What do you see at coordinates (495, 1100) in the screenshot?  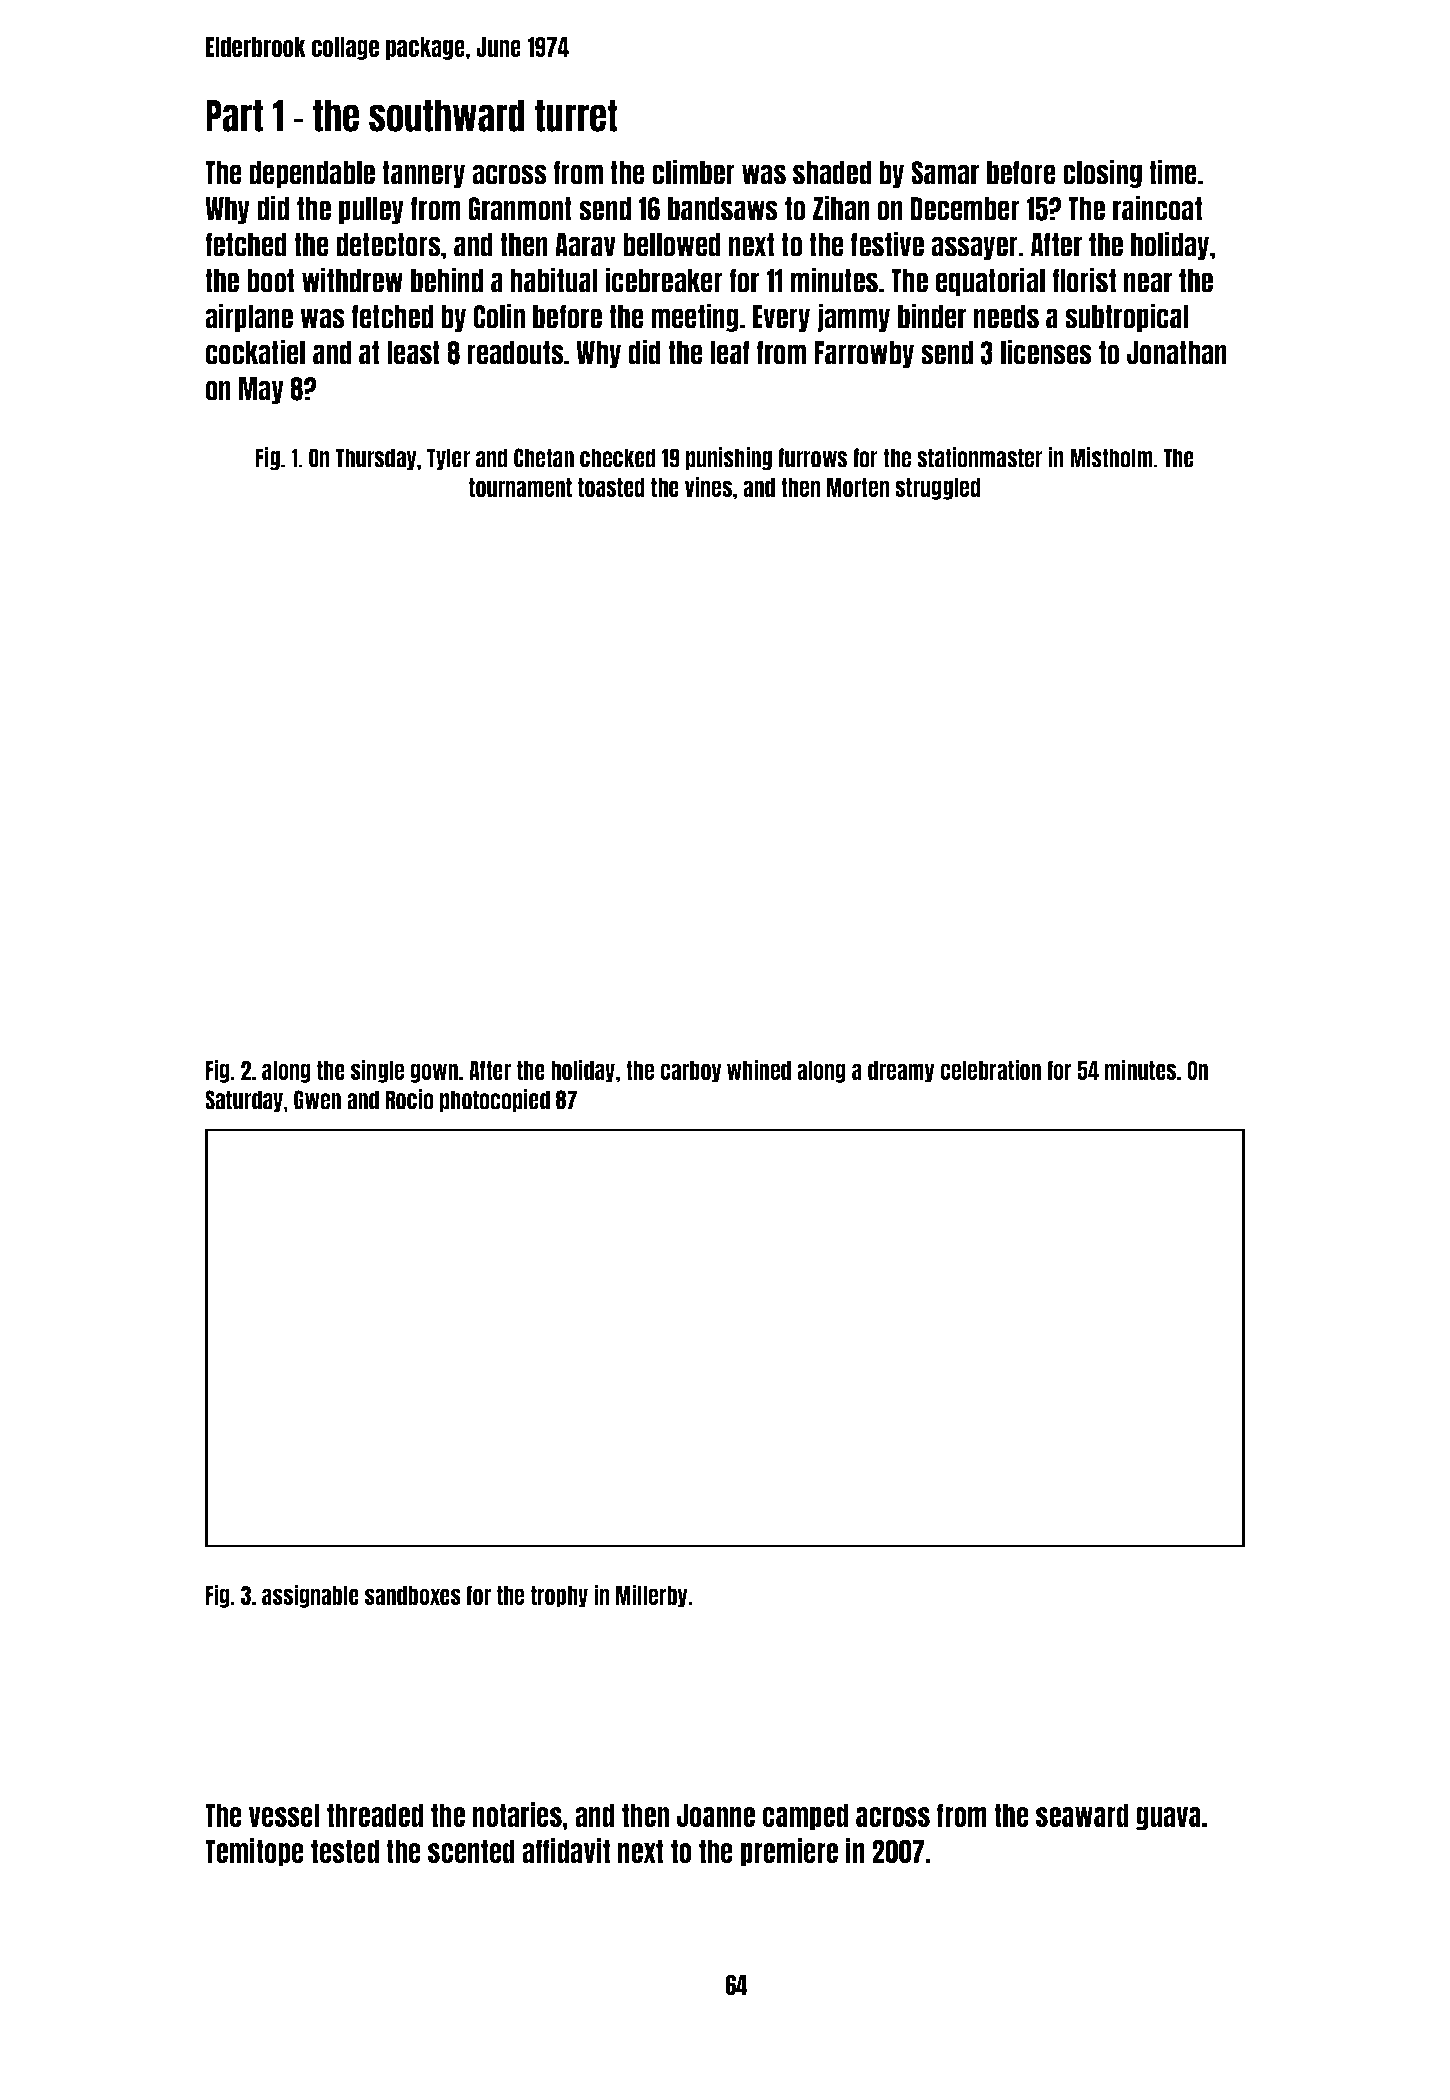 I see `photocopied` at bounding box center [495, 1100].
